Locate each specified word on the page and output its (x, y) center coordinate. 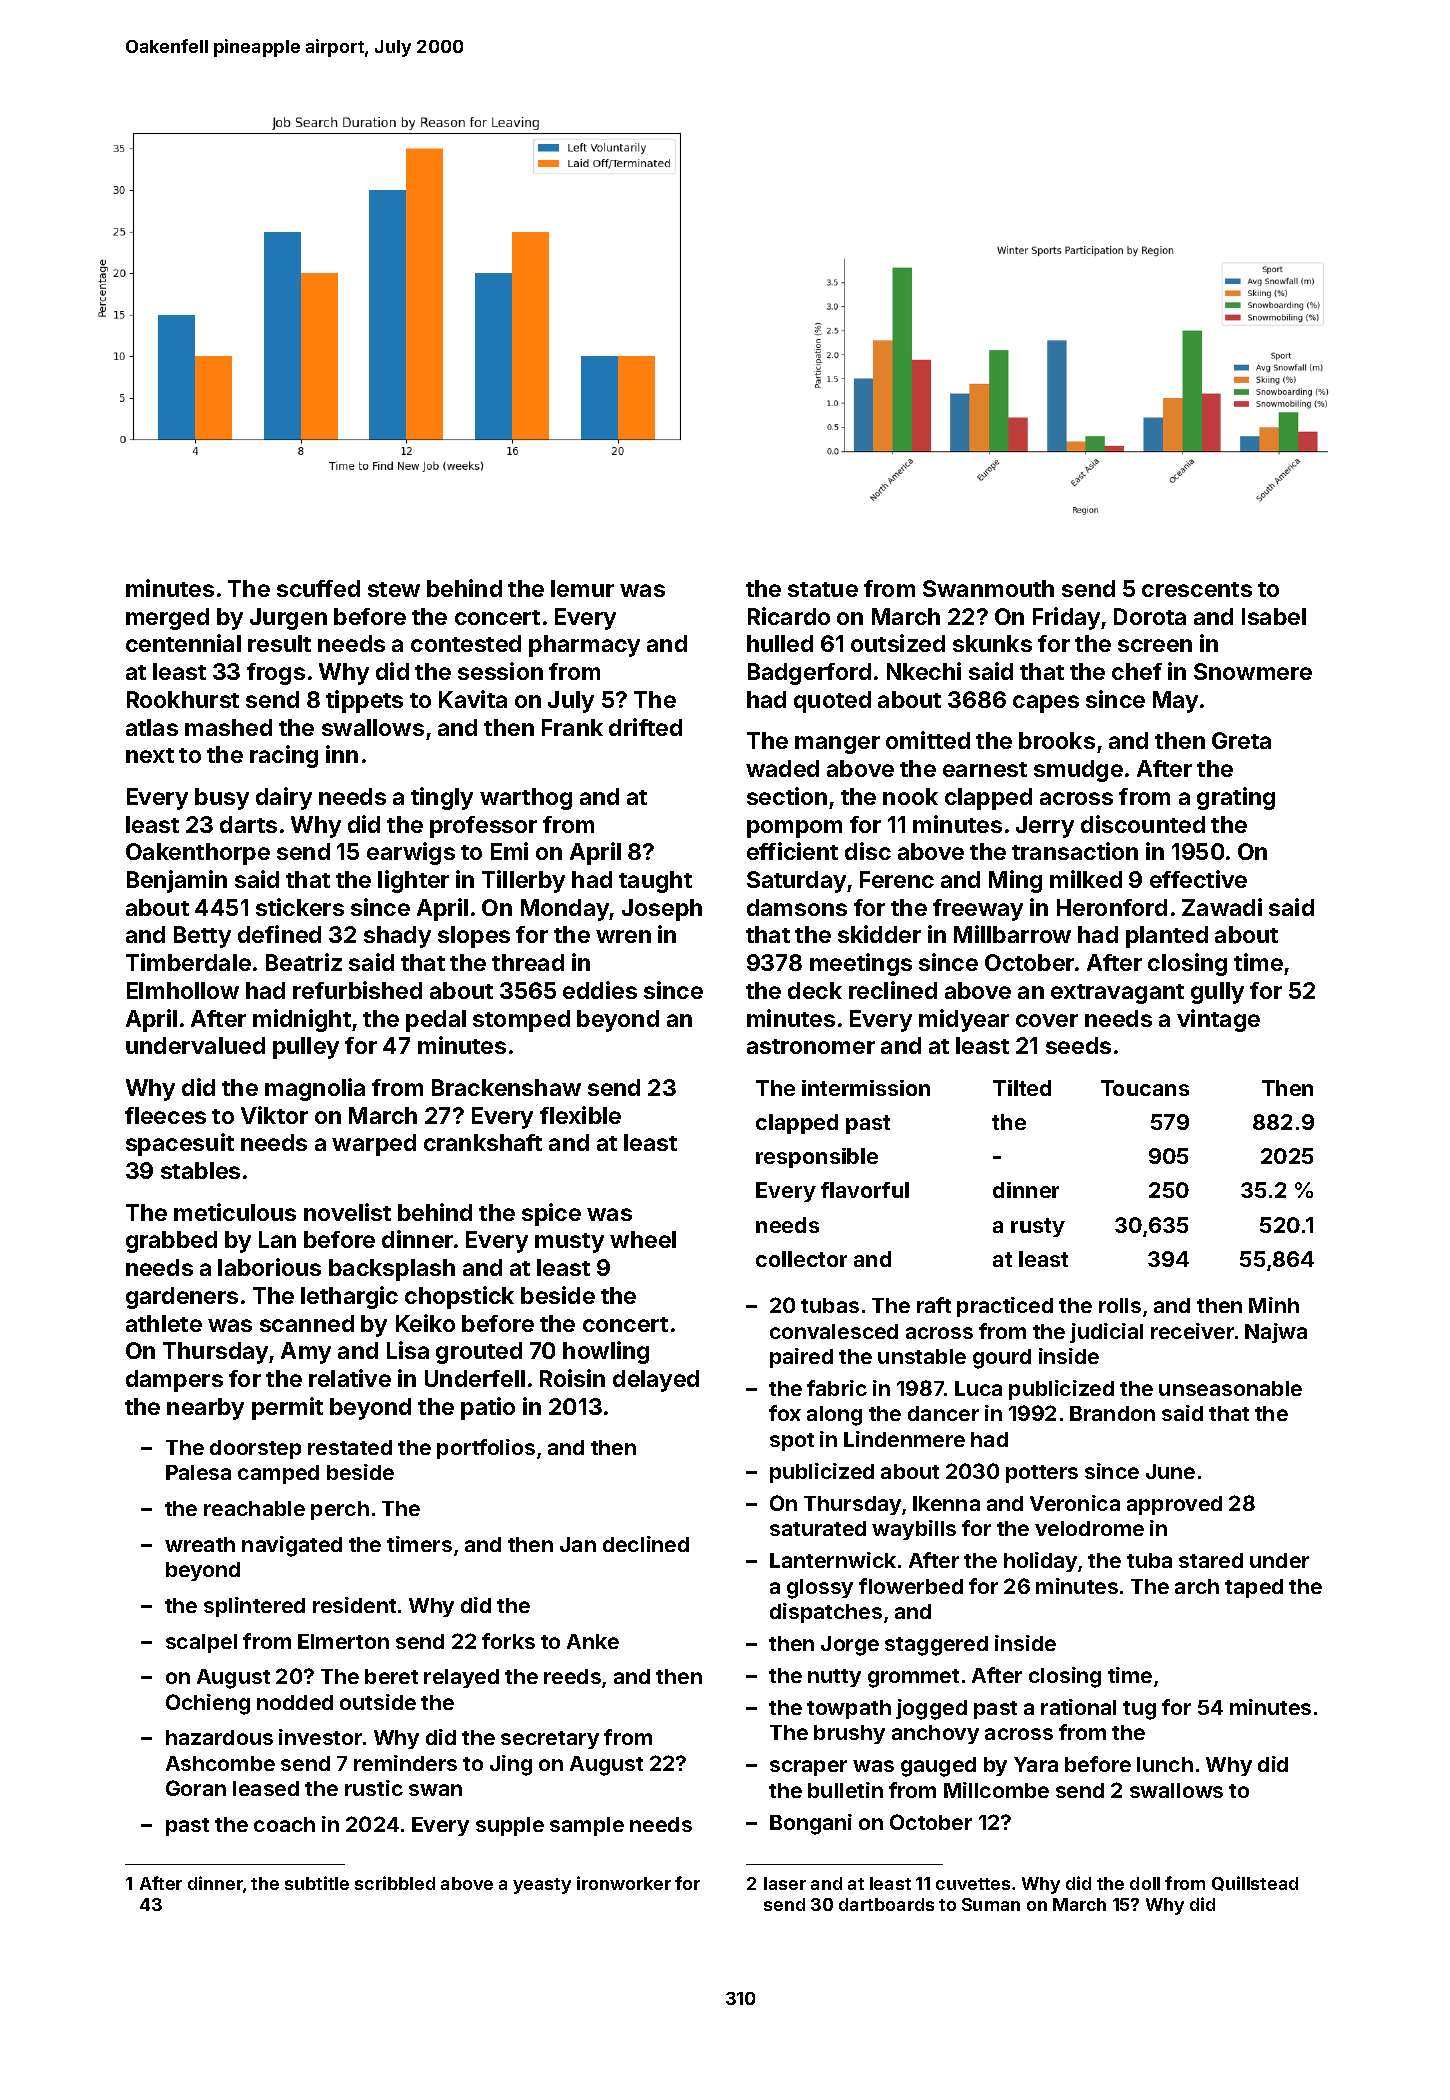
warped (374, 1145)
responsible (817, 1158)
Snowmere (1253, 671)
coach (284, 1824)
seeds (1078, 1045)
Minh (1274, 1305)
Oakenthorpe (198, 854)
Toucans (1145, 1088)
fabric (837, 1388)
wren (623, 936)
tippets (364, 701)
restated (350, 1447)
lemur (582, 588)
